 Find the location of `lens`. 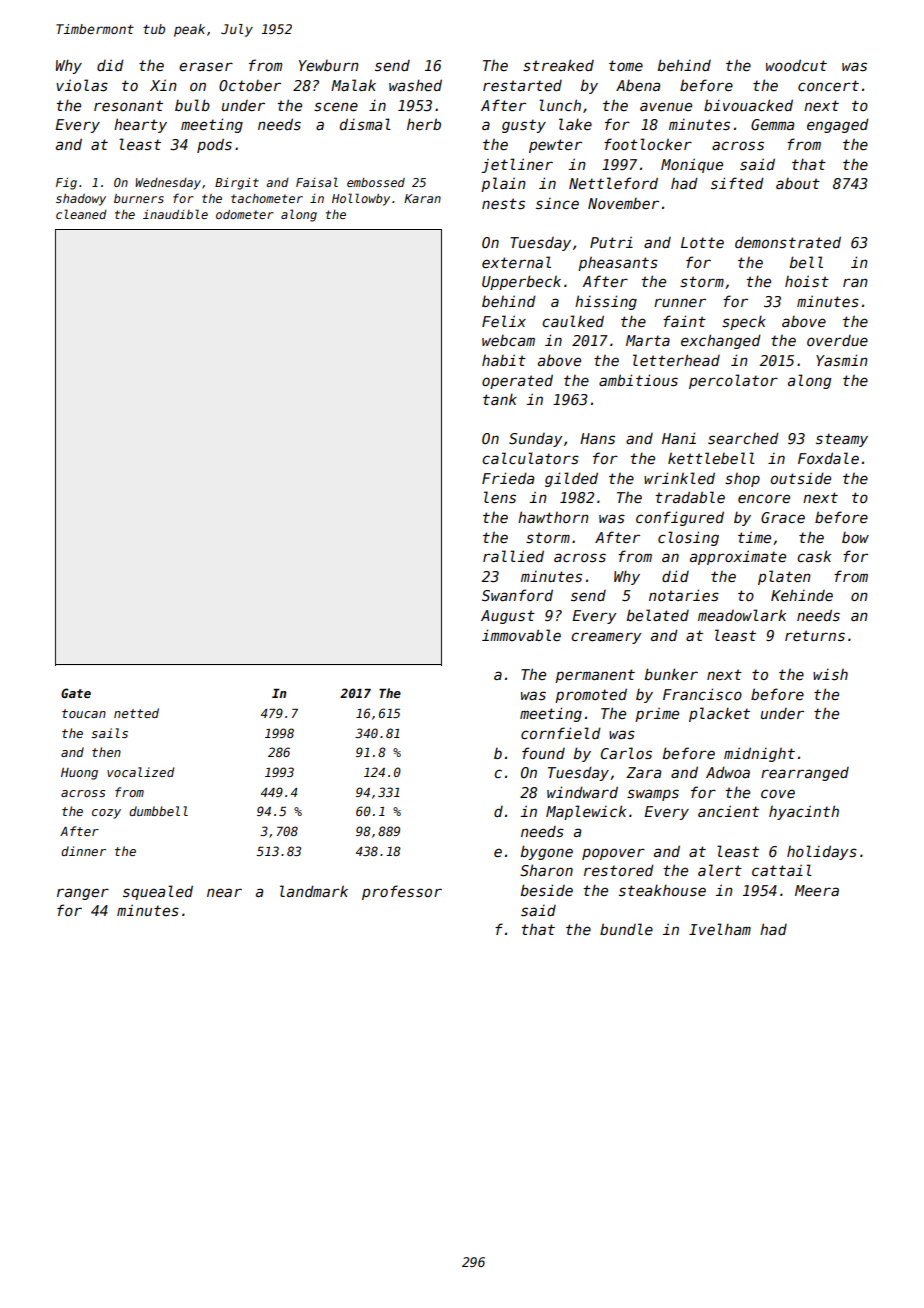

lens is located at coordinates (500, 497).
